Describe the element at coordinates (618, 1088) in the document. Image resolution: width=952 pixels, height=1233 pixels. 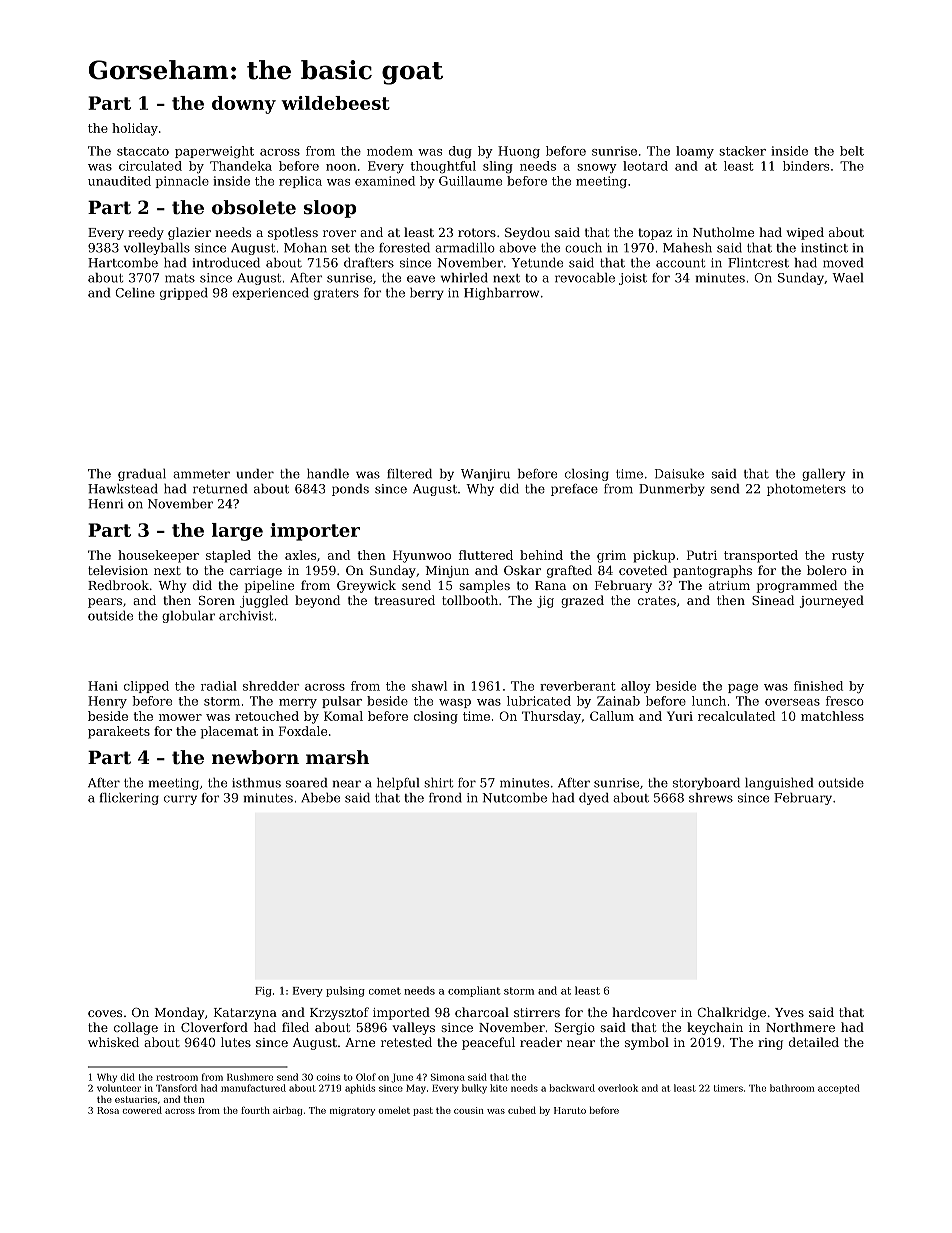
I see `overlook` at that location.
